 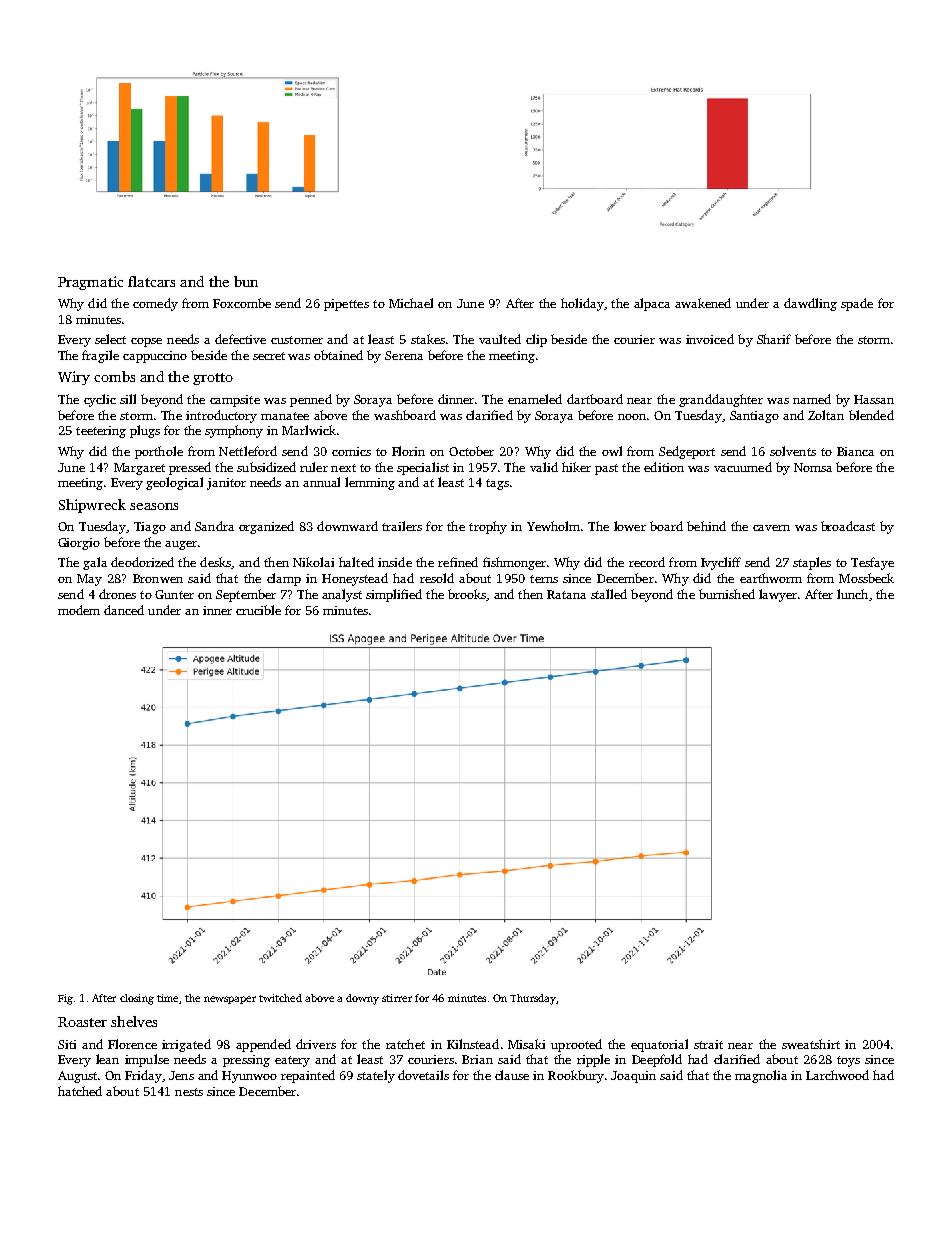 What do you see at coordinates (186, 1045) in the screenshot?
I see `irrigated` at bounding box center [186, 1045].
